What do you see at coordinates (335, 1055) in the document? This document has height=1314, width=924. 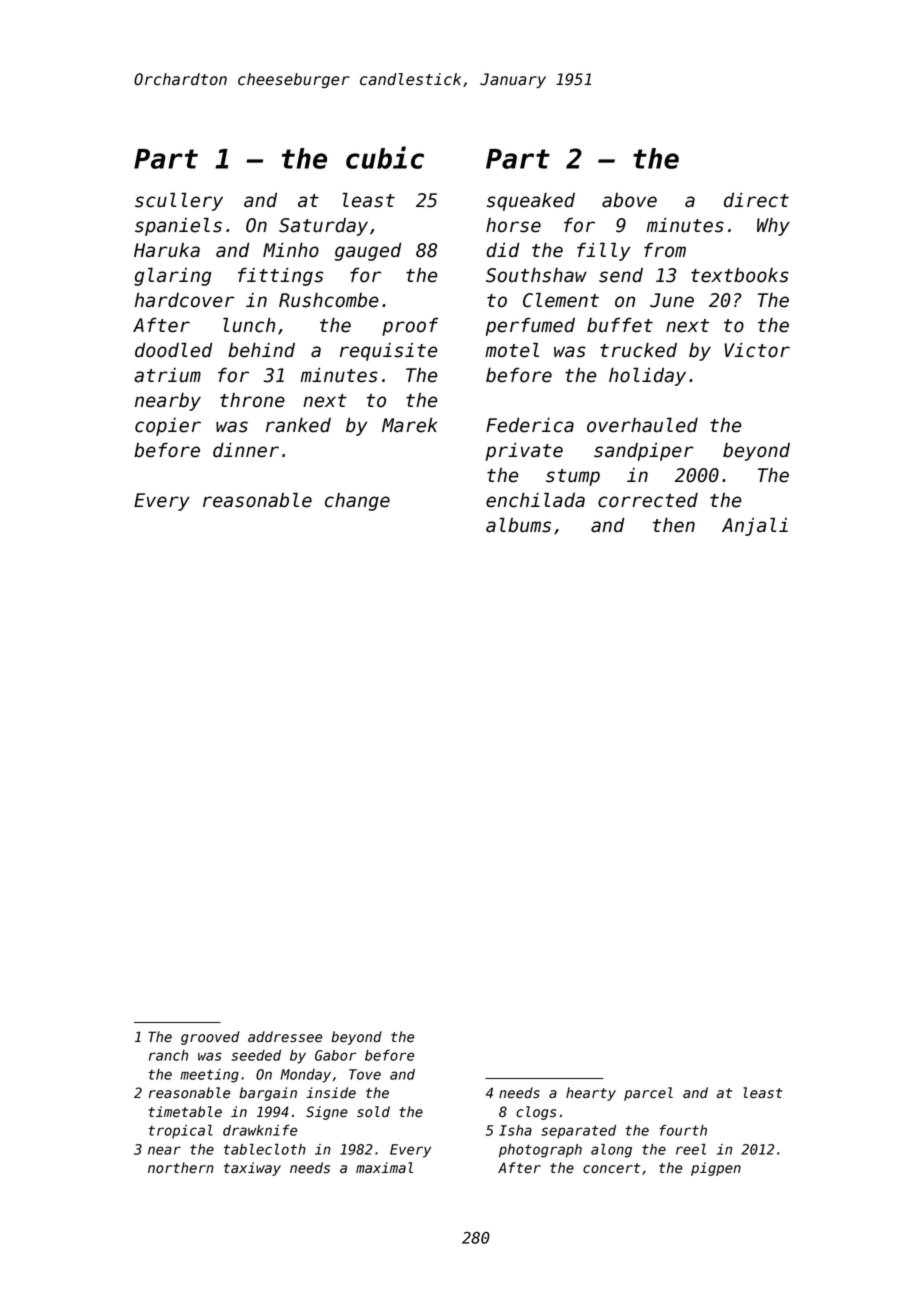 I see `Gabor` at bounding box center [335, 1055].
